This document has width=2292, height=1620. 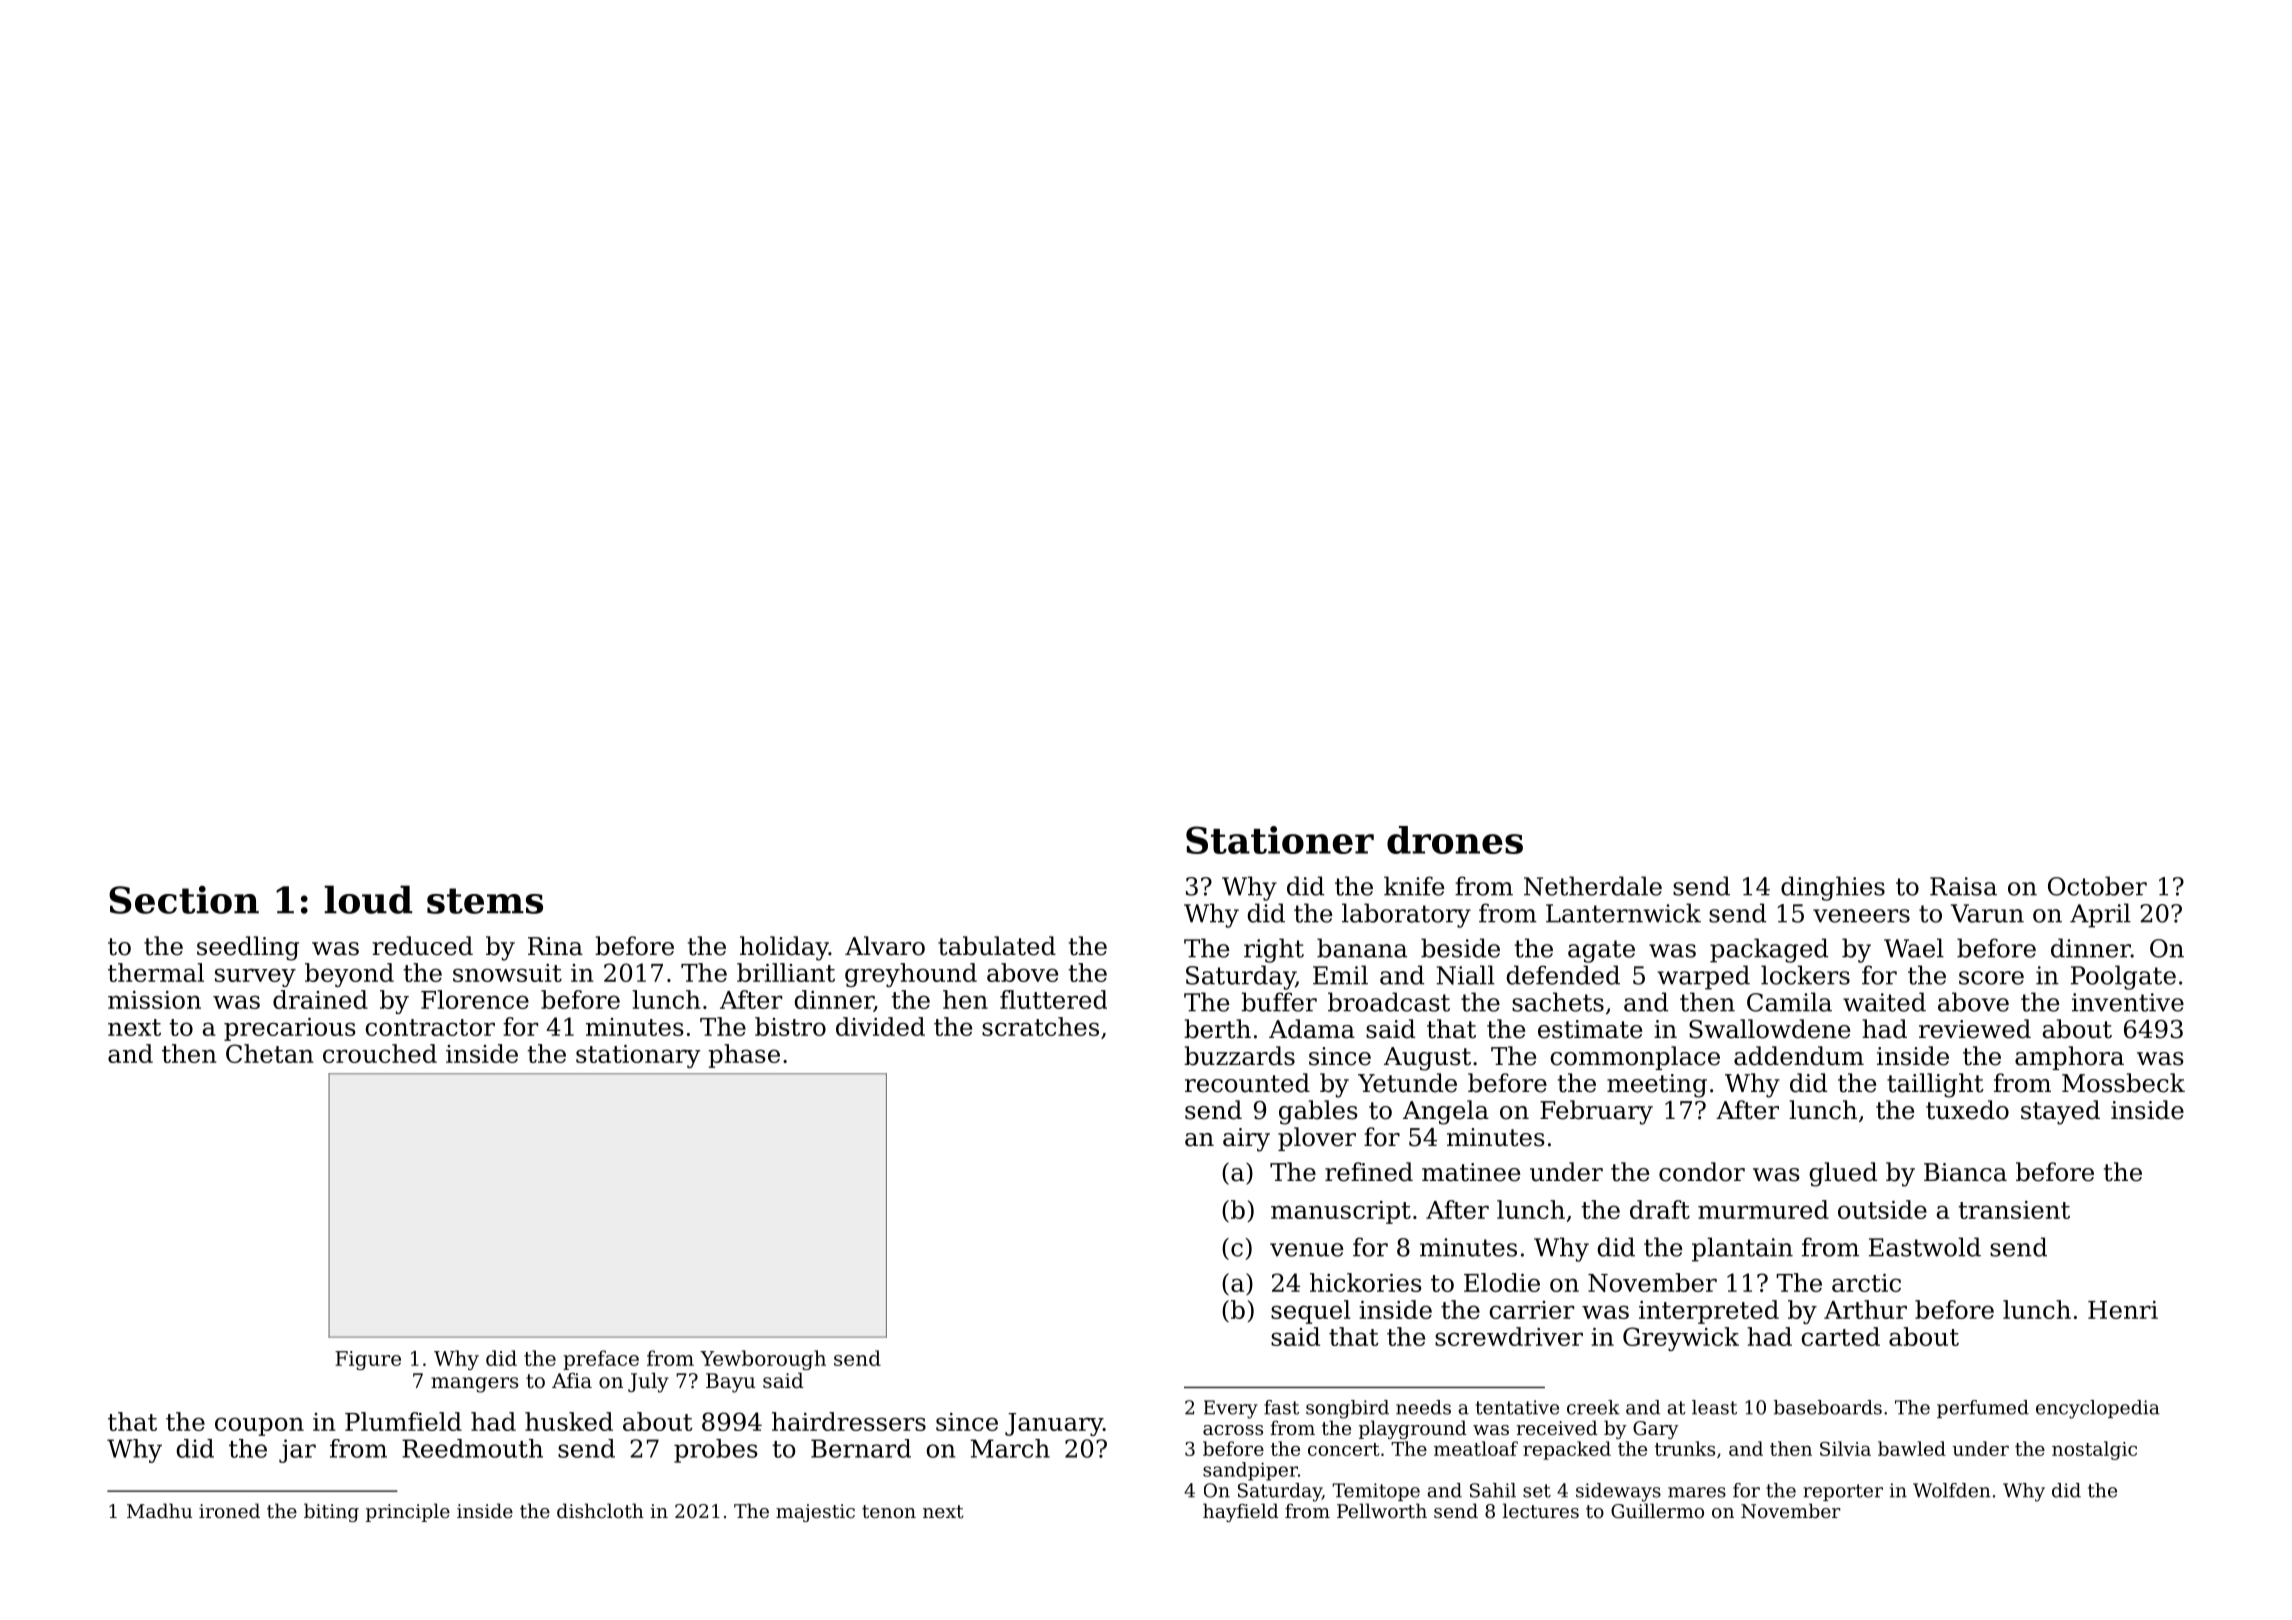 What do you see at coordinates (331, 1512) in the document?
I see `biting` at bounding box center [331, 1512].
